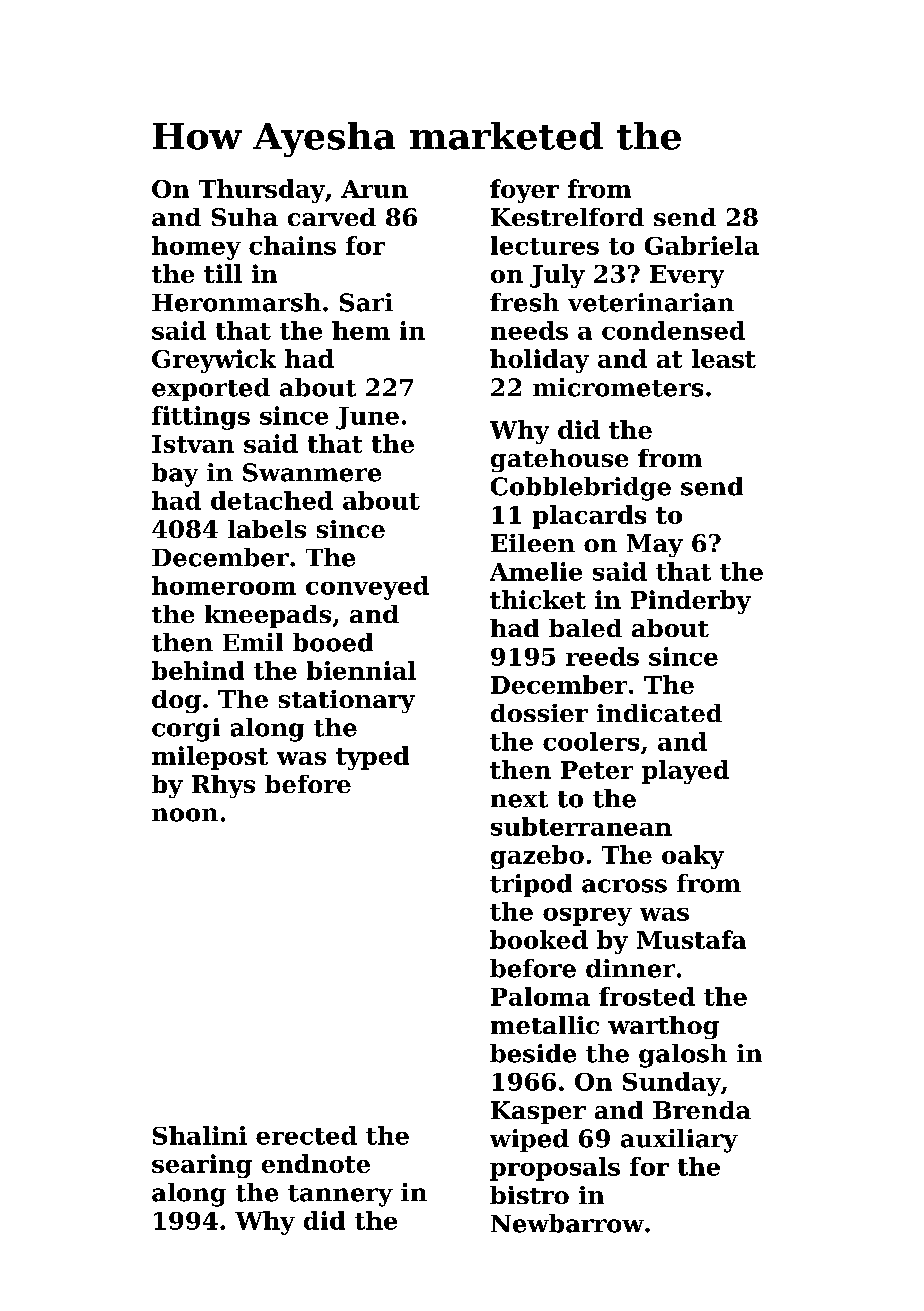  I want to click on foyer, so click(524, 191).
